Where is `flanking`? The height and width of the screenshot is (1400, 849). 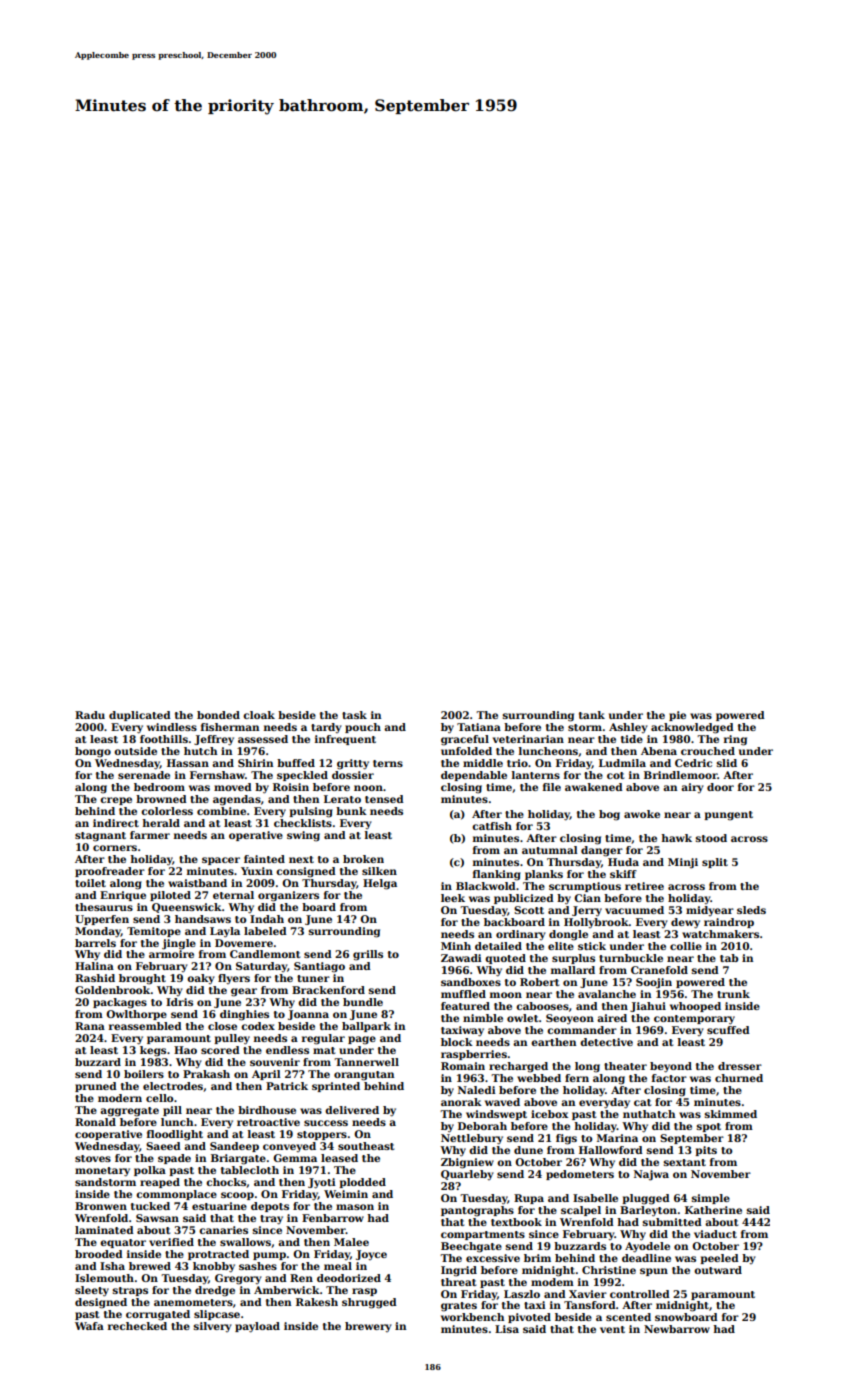 flanking is located at coordinates (497, 875).
